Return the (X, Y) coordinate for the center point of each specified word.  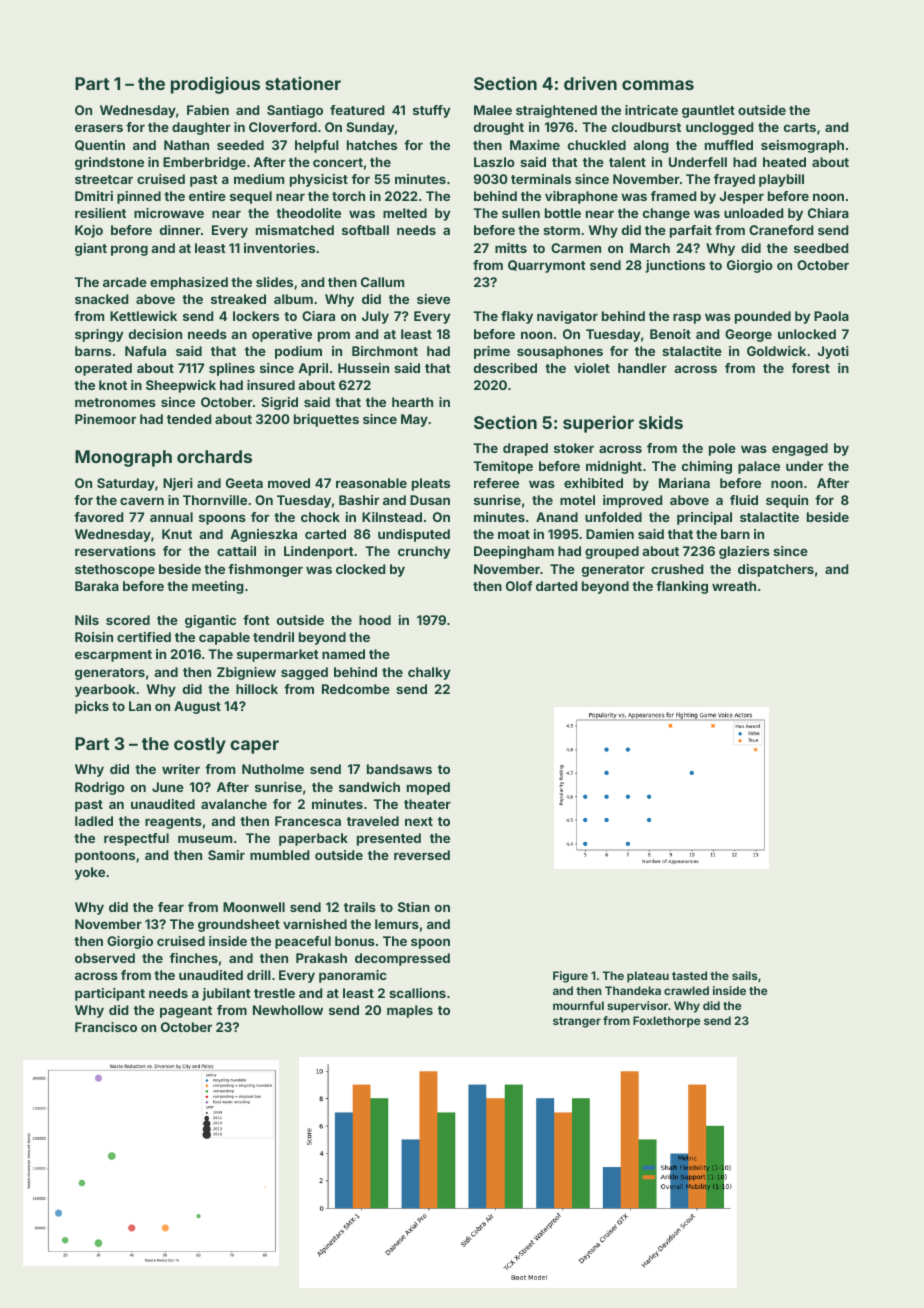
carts (800, 127)
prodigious (215, 85)
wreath (734, 586)
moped (428, 788)
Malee (493, 110)
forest (811, 368)
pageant (186, 1012)
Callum (382, 282)
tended (189, 419)
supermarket (278, 655)
